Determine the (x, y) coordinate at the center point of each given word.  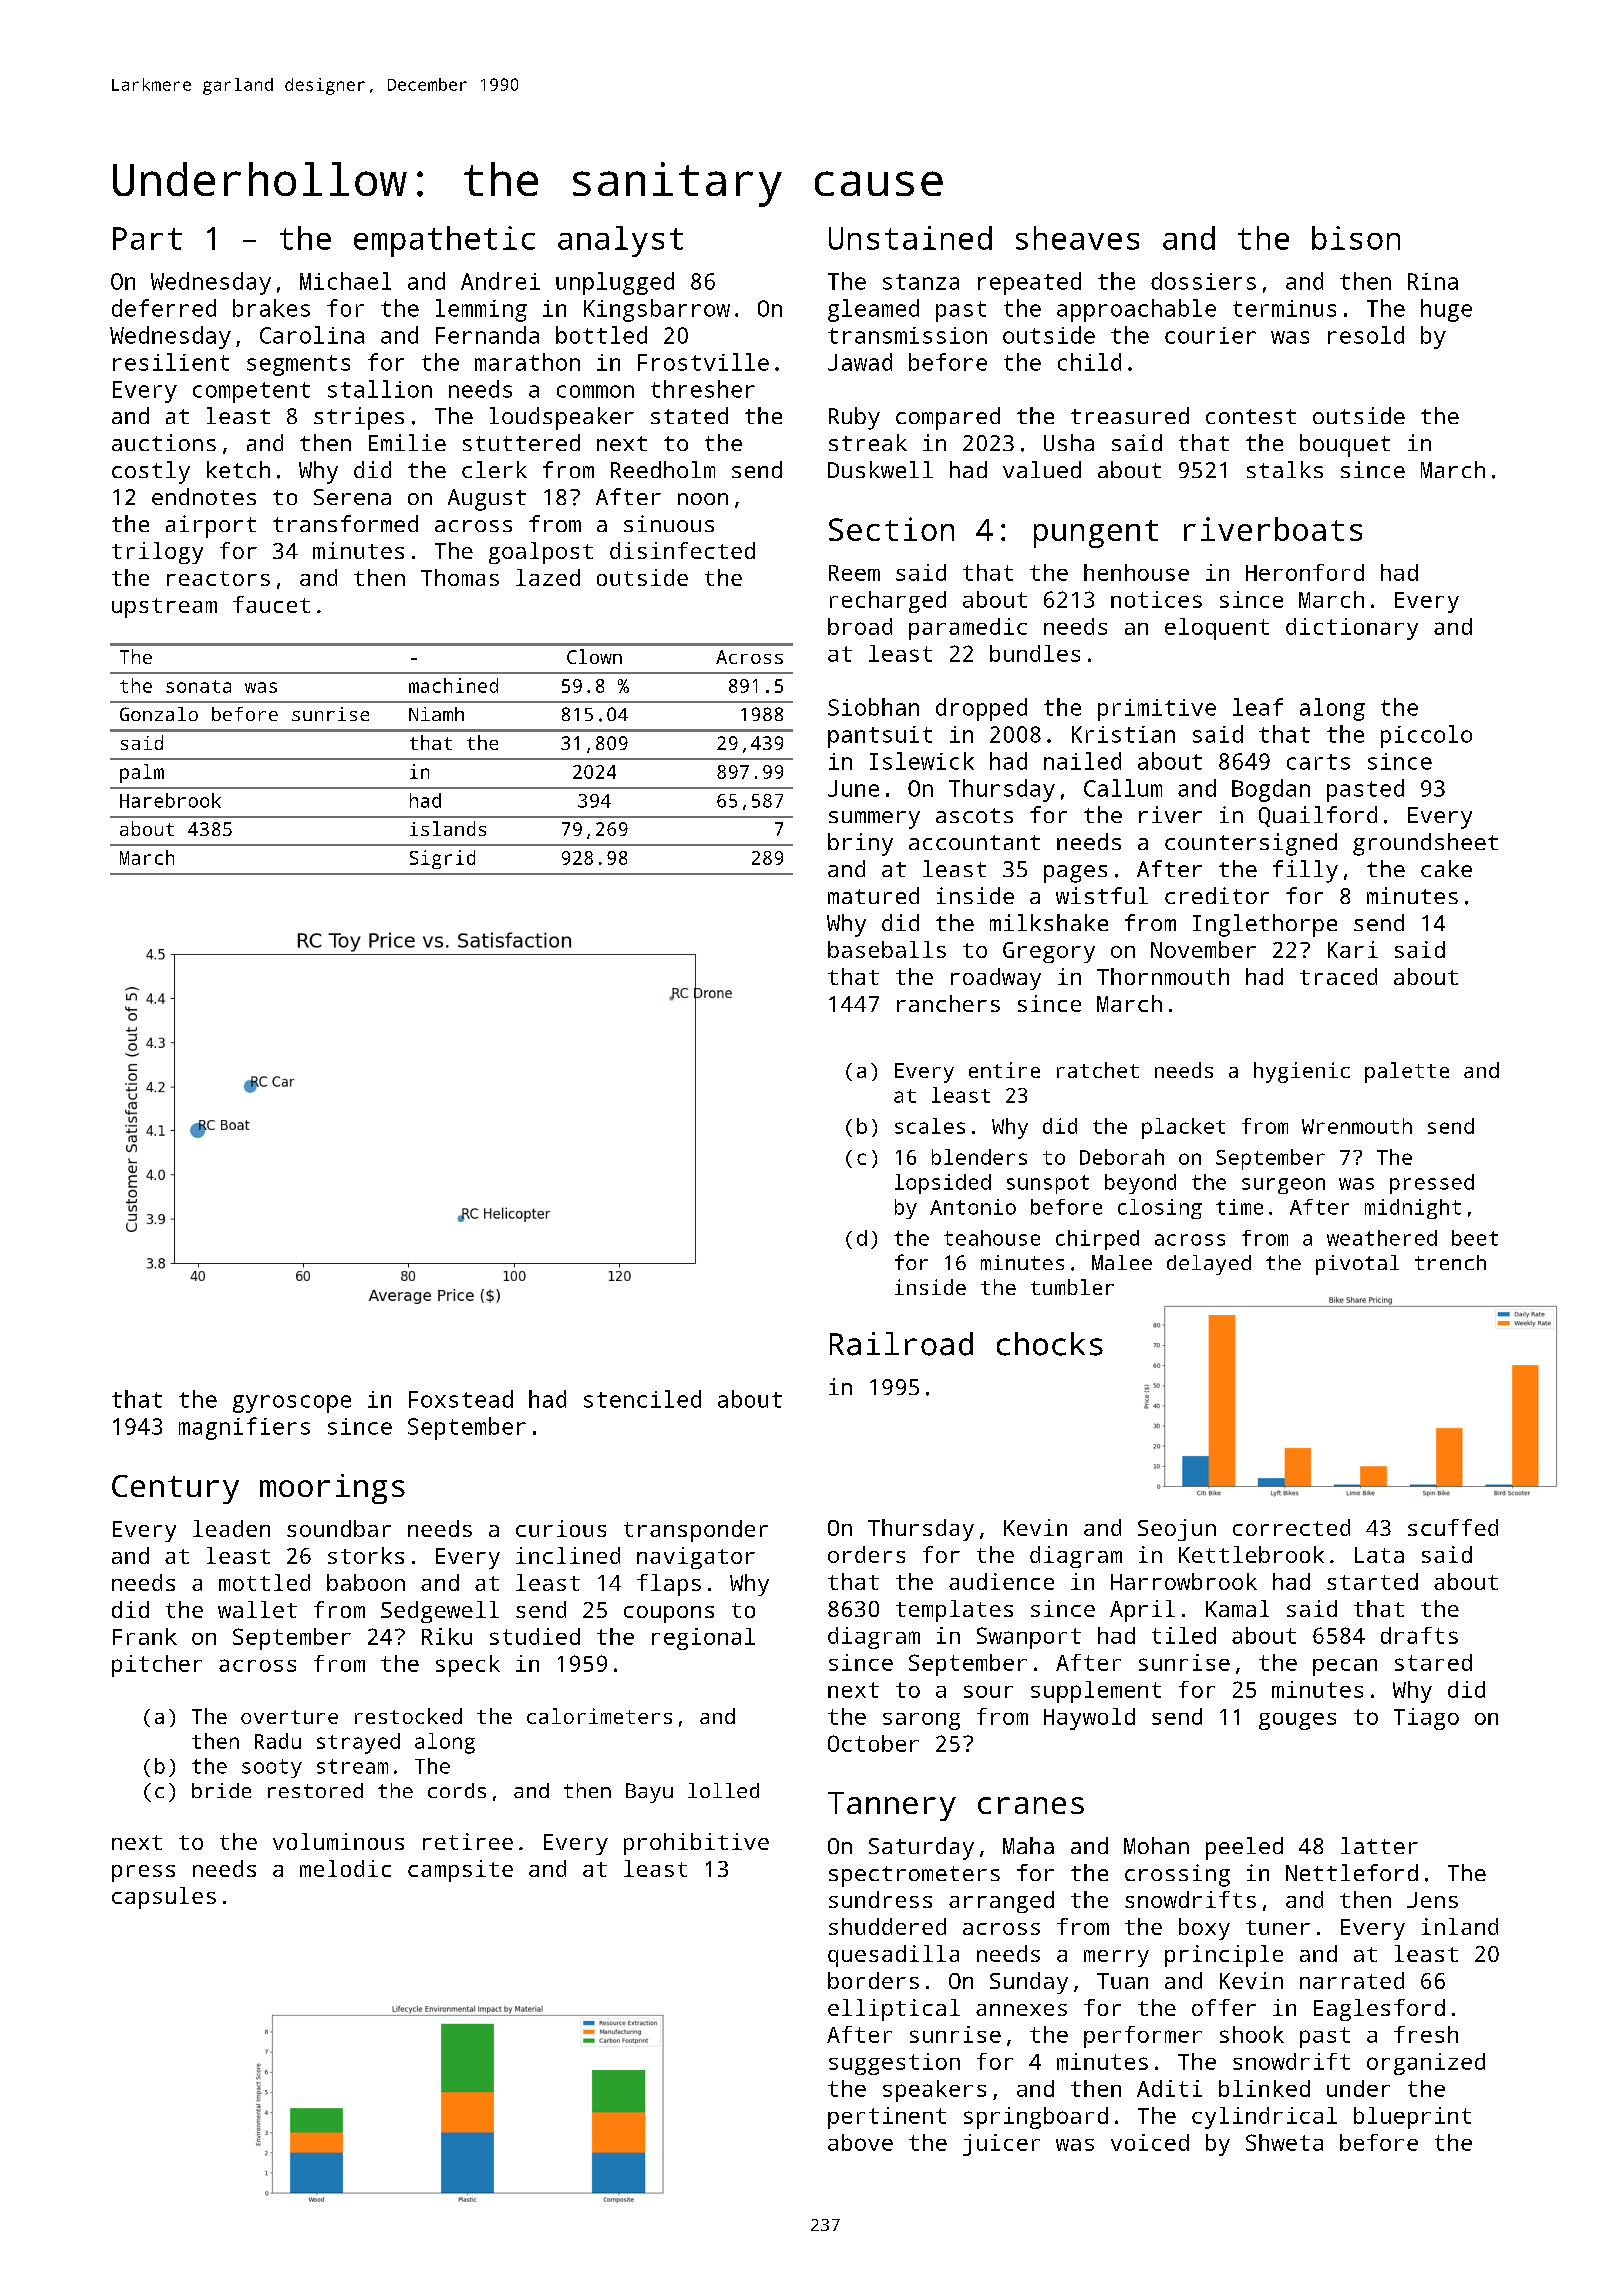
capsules (164, 1898)
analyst (620, 241)
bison (1356, 238)
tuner (1278, 1927)
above (860, 2142)
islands (448, 828)
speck (468, 1666)
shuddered (887, 1926)
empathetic (444, 241)
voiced (1150, 2142)
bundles (1035, 653)
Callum (1123, 788)
